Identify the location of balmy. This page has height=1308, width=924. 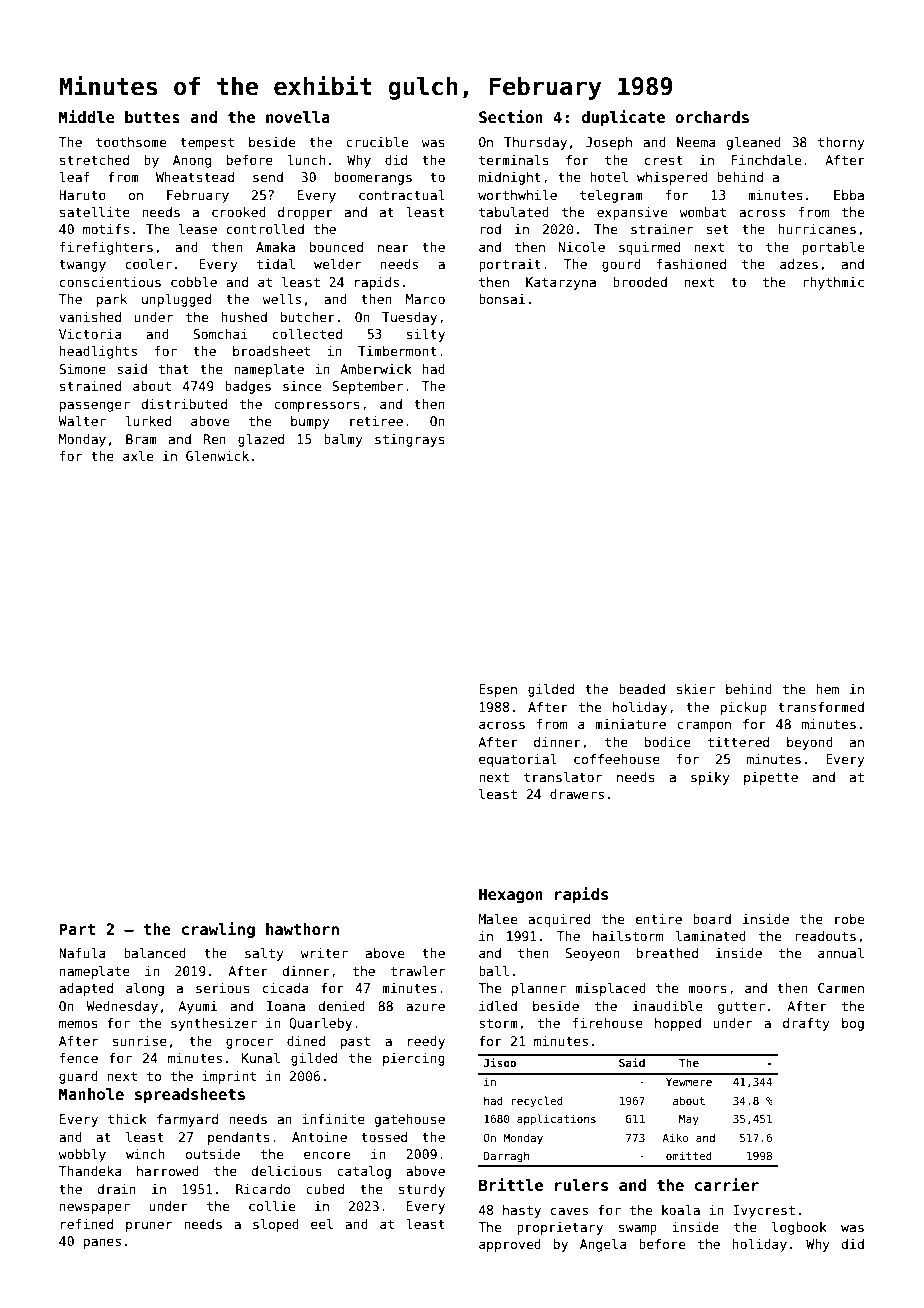
(343, 440).
